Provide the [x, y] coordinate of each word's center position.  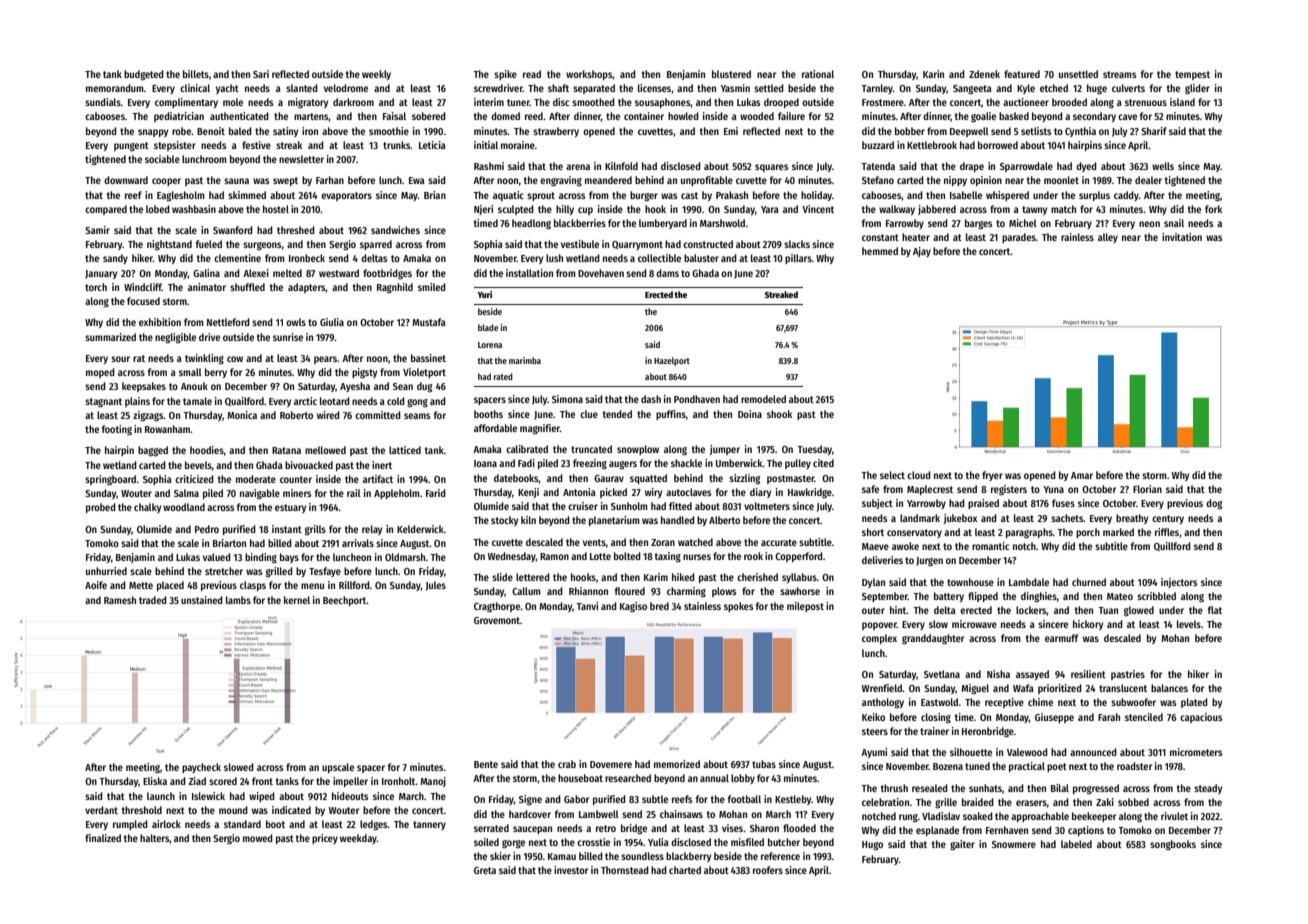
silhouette [971, 752]
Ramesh [120, 600]
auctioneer [1026, 102]
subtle [655, 799]
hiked [683, 577]
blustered [731, 74]
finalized [103, 838]
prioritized [1060, 689]
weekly [376, 75]
